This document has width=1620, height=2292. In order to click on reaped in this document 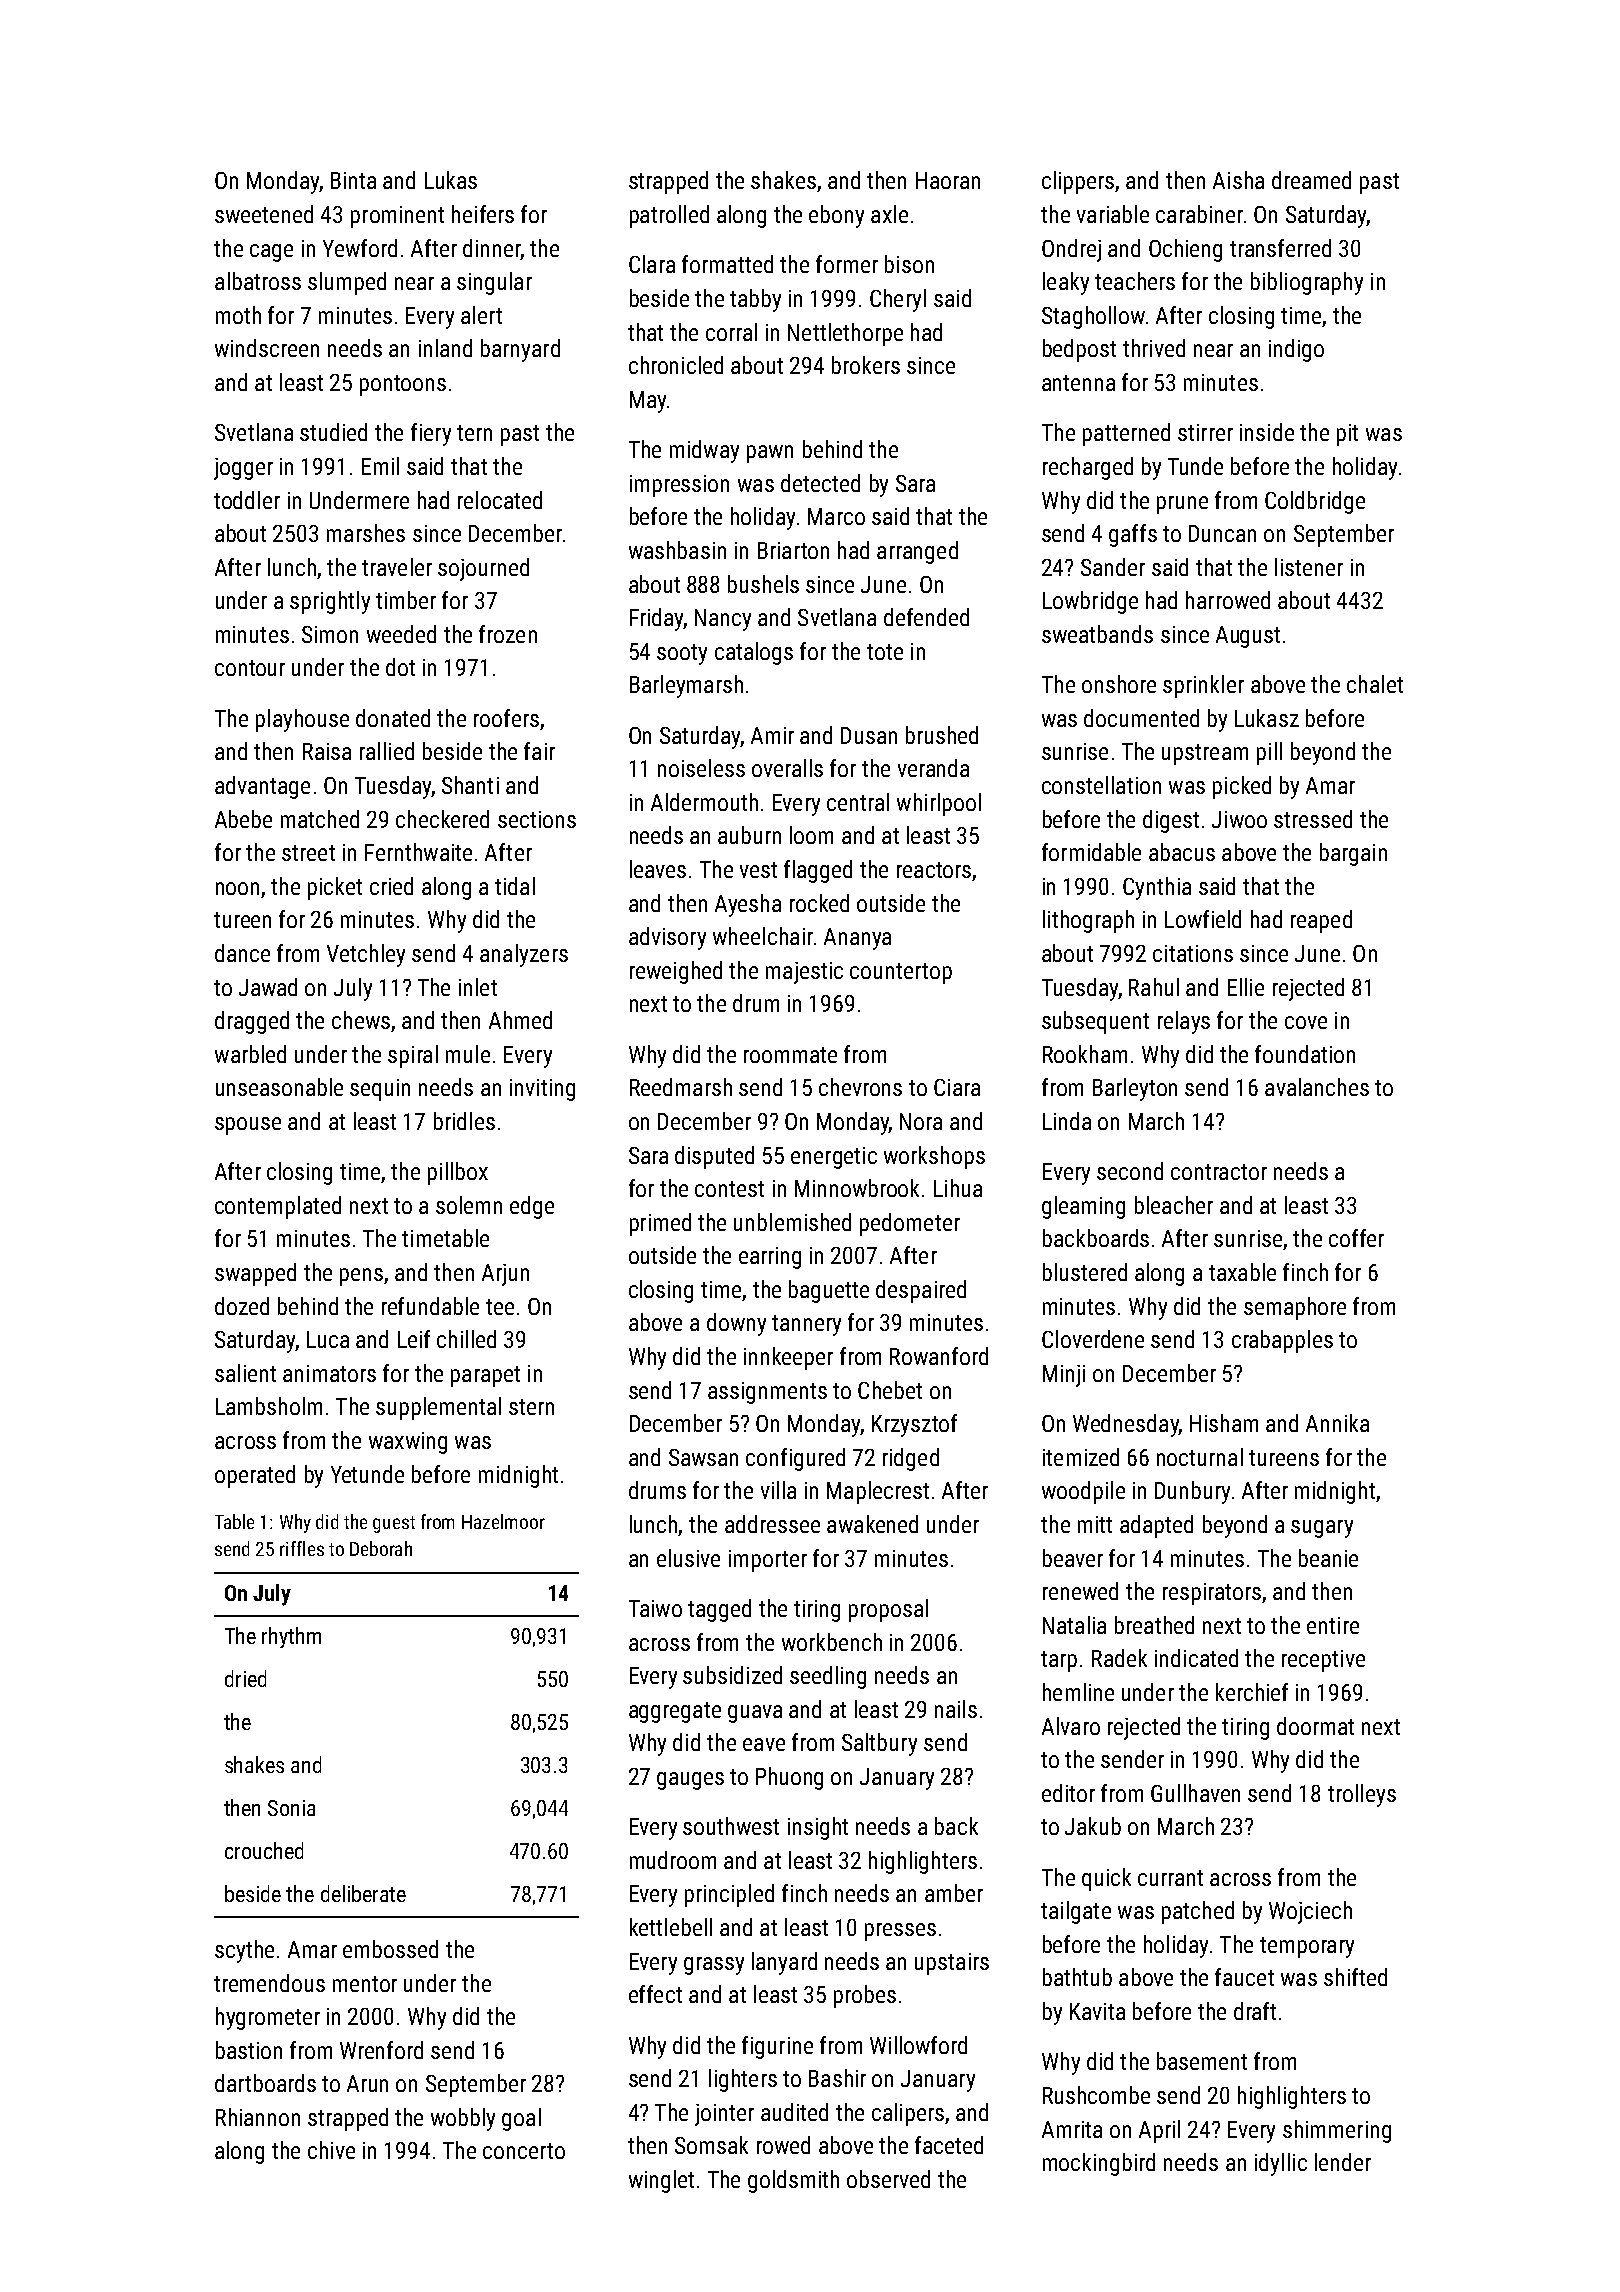, I will do `click(1321, 921)`.
